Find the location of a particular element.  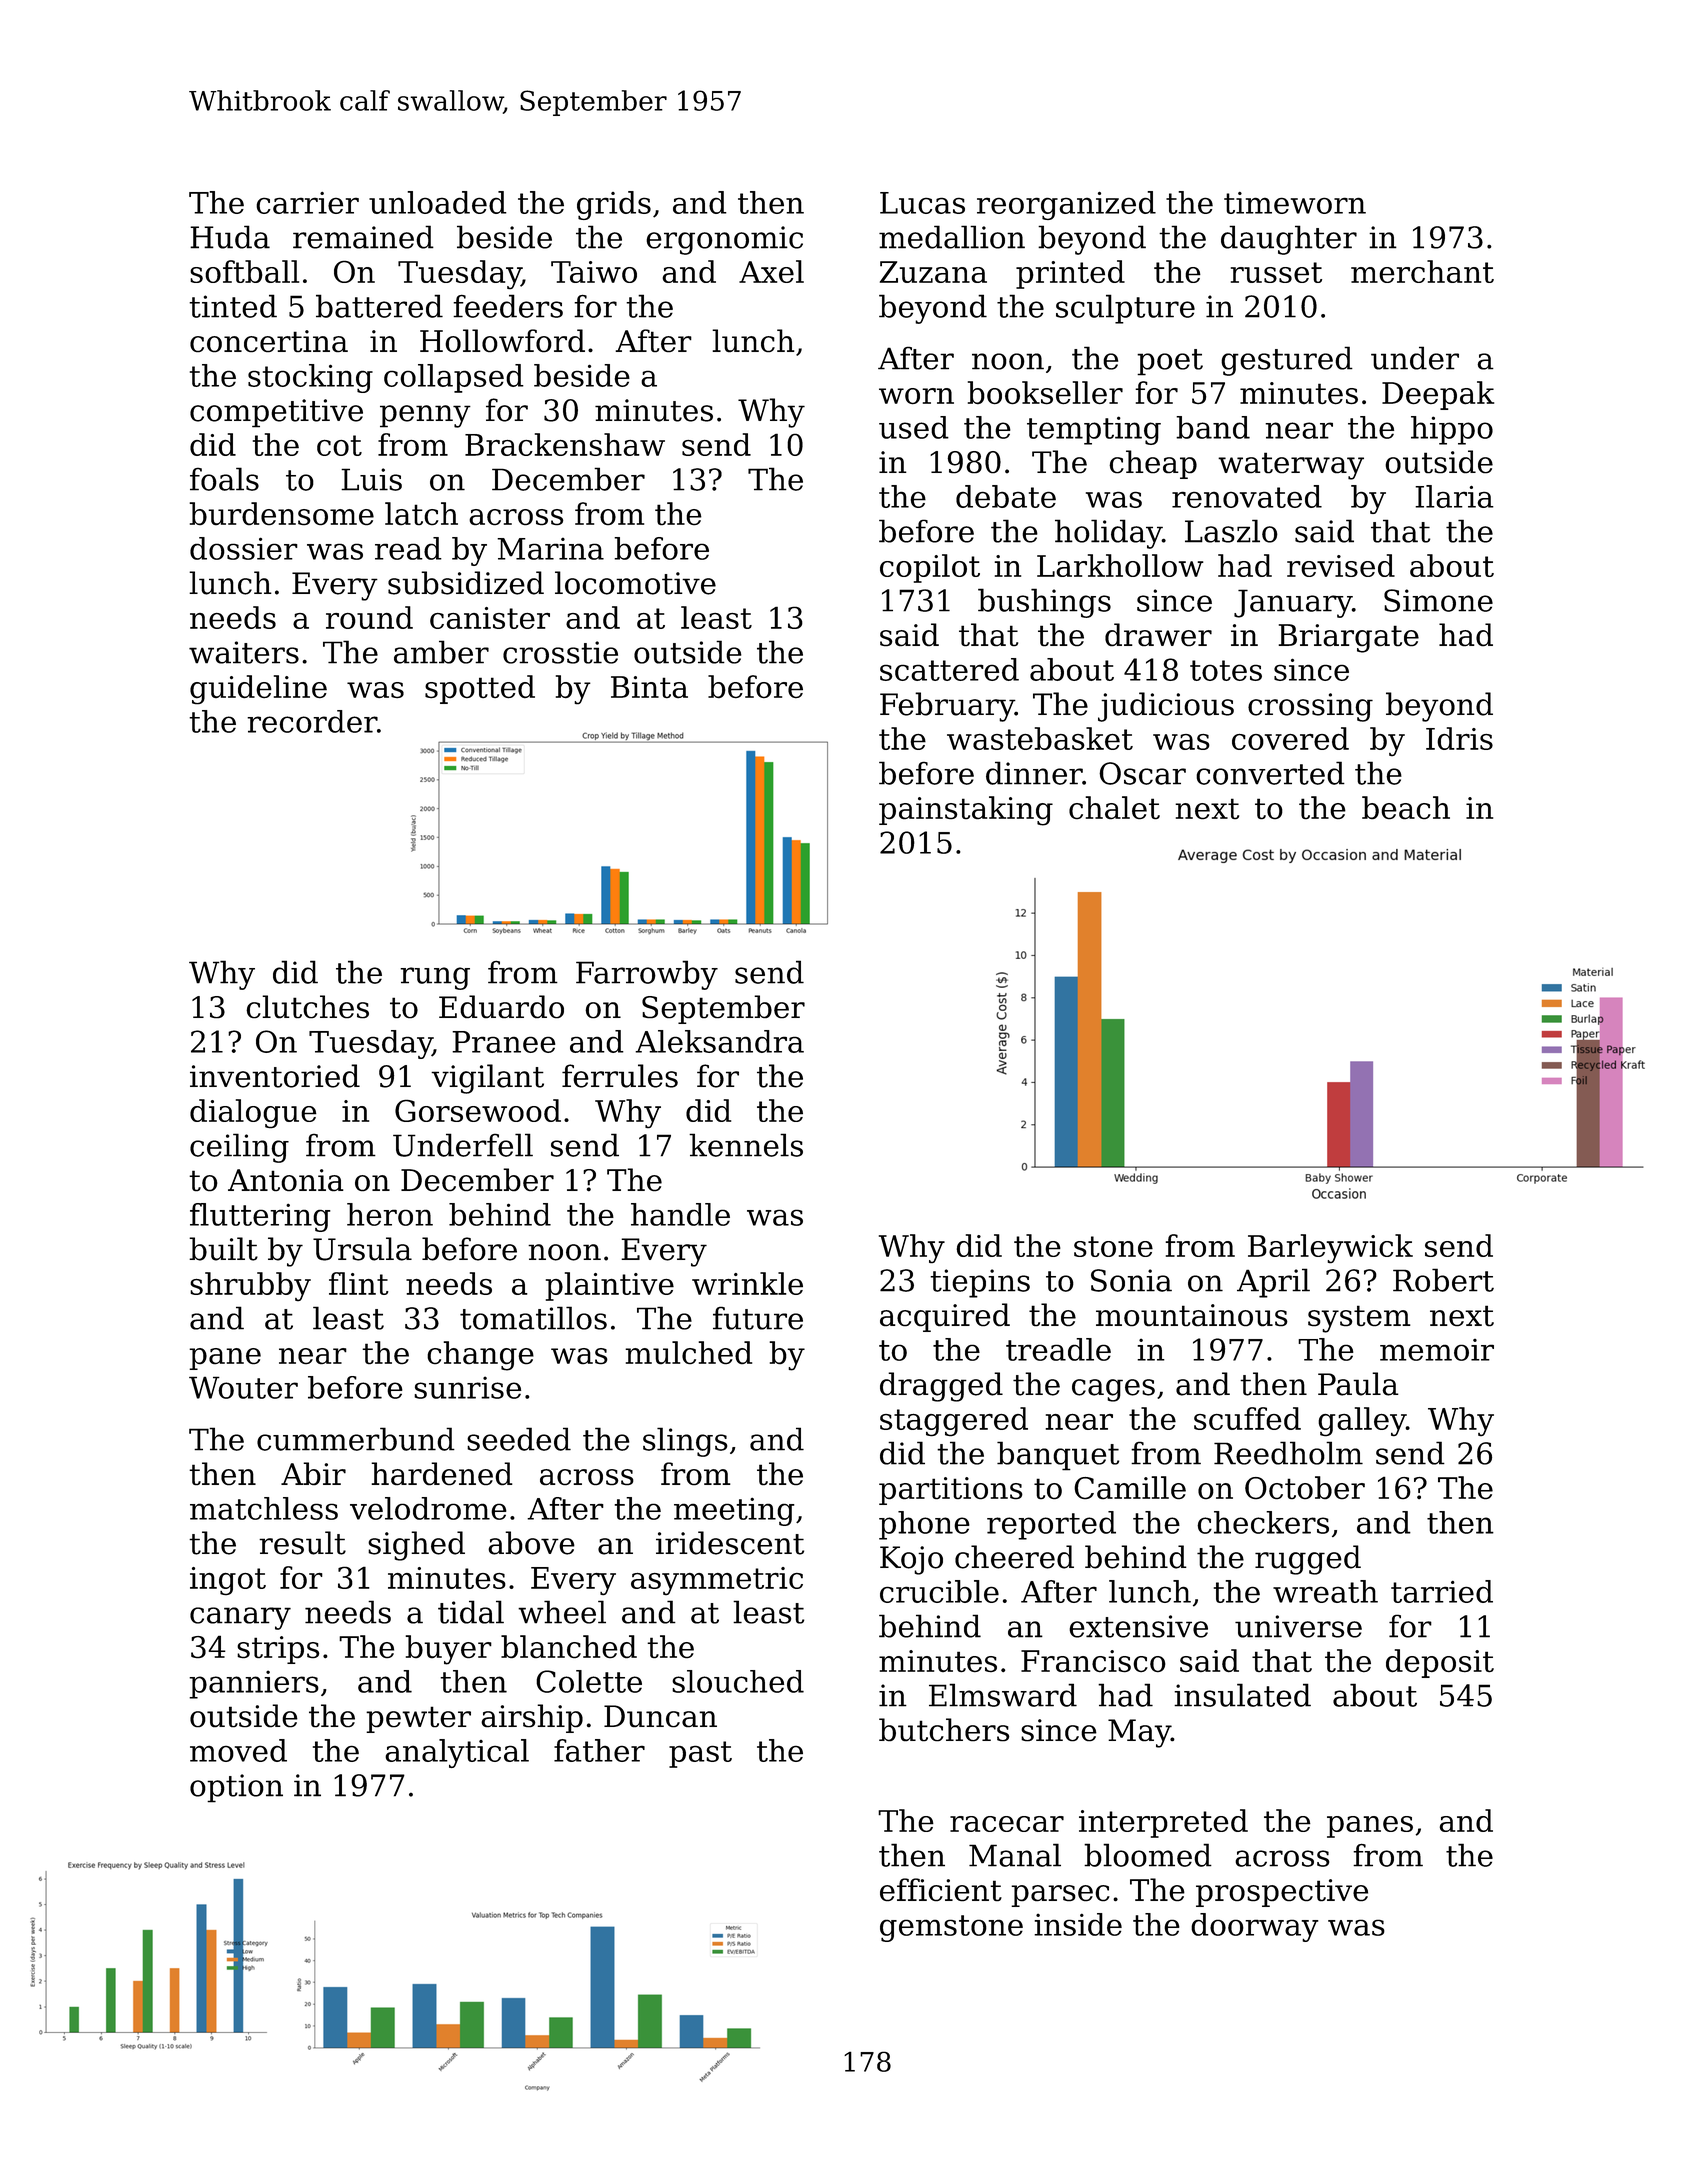

chalet is located at coordinates (1114, 807).
